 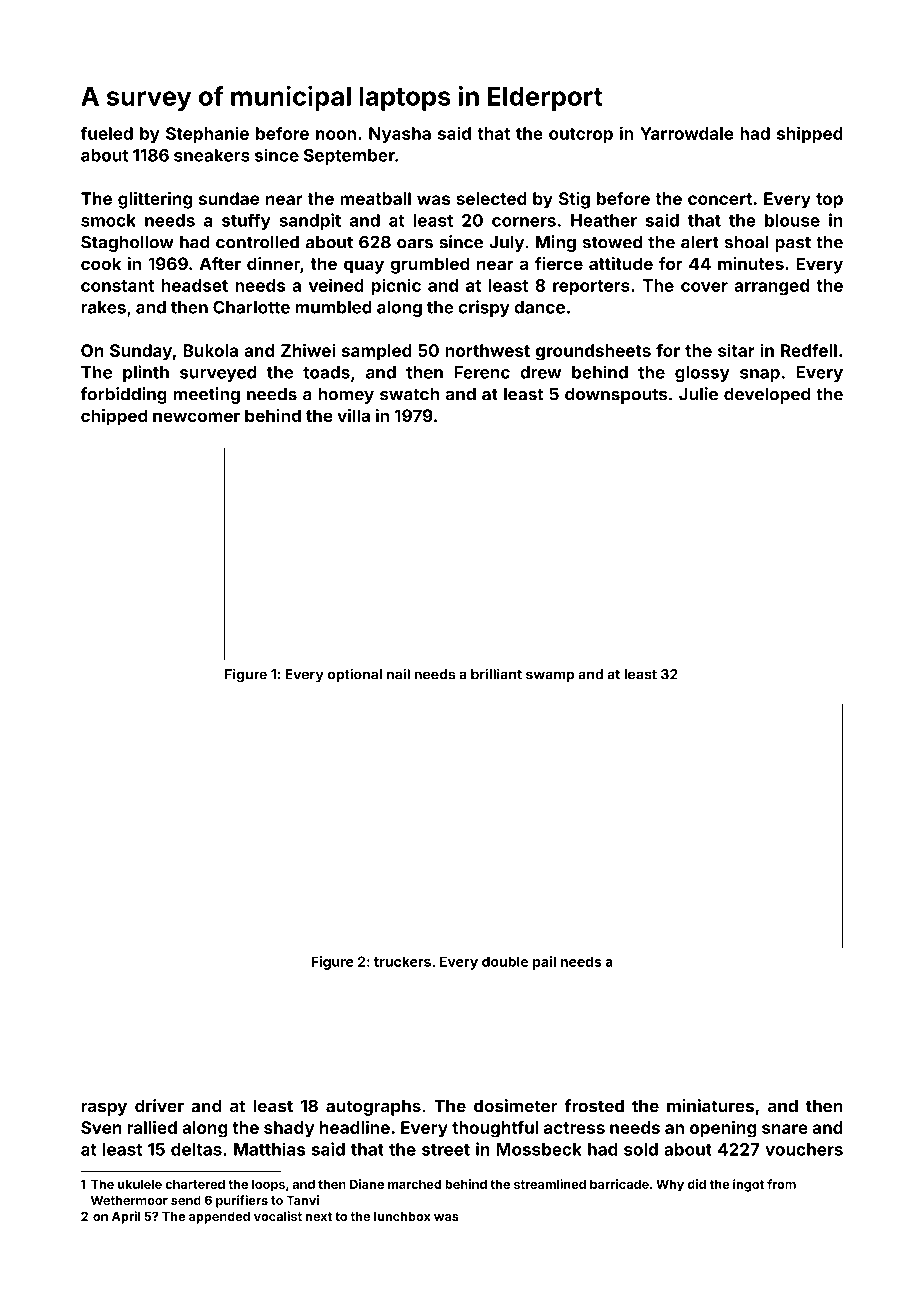 What do you see at coordinates (710, 1106) in the page?
I see `miniatures` at bounding box center [710, 1106].
